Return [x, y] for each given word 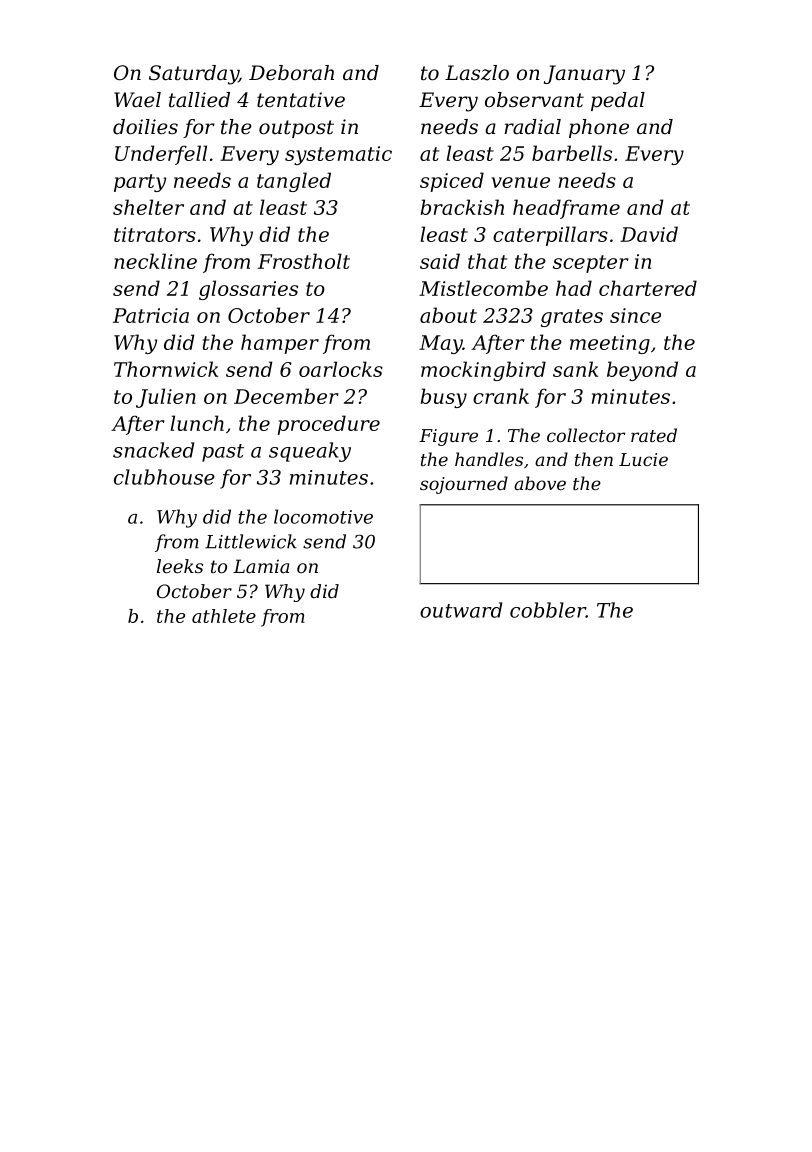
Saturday [194, 75]
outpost [296, 129]
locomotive [323, 516]
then [594, 459]
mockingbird [483, 371]
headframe [566, 209]
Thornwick [166, 369]
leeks [180, 566]
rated [654, 435]
